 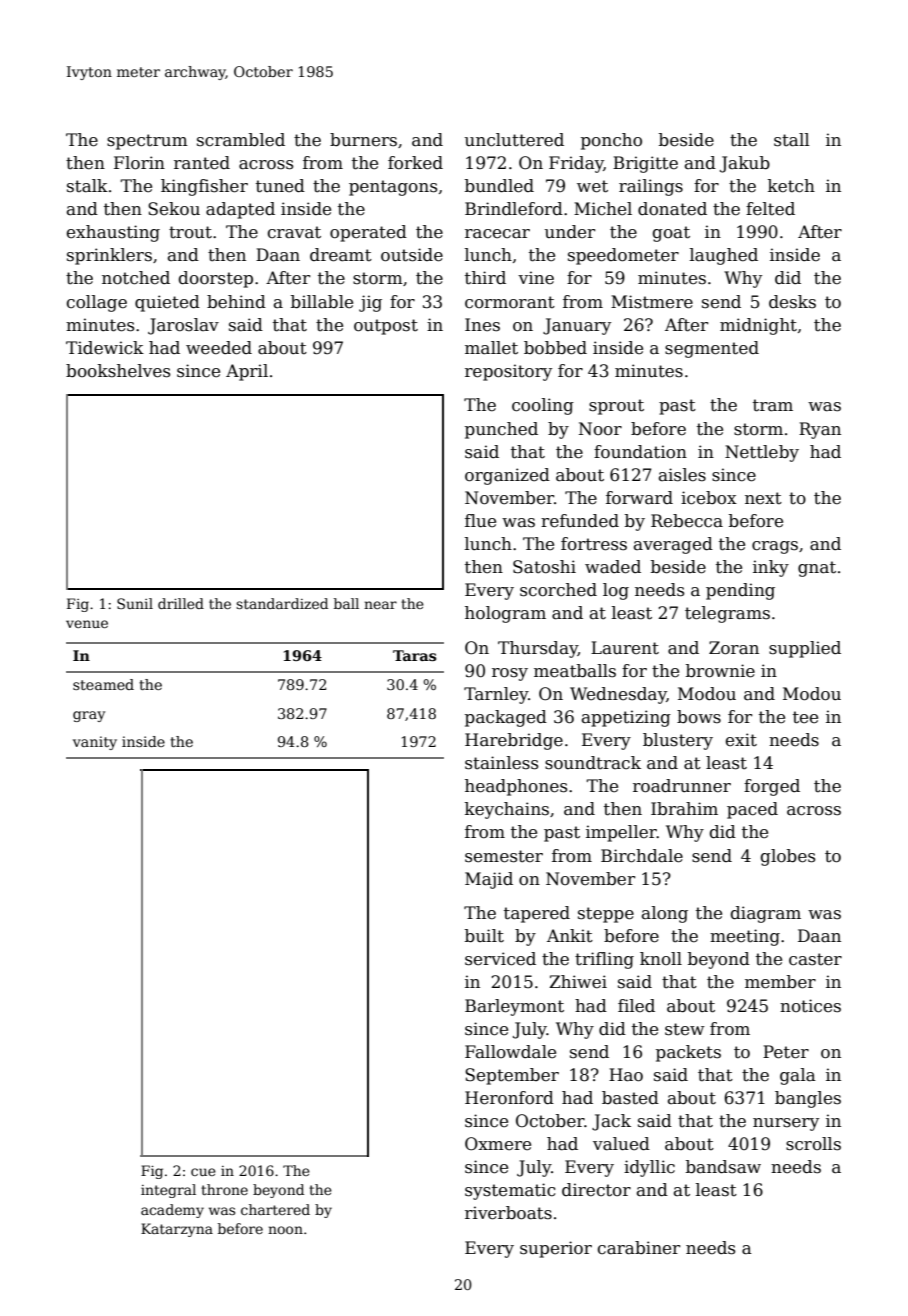 What do you see at coordinates (684, 809) in the screenshot?
I see `Ibrahim` at bounding box center [684, 809].
